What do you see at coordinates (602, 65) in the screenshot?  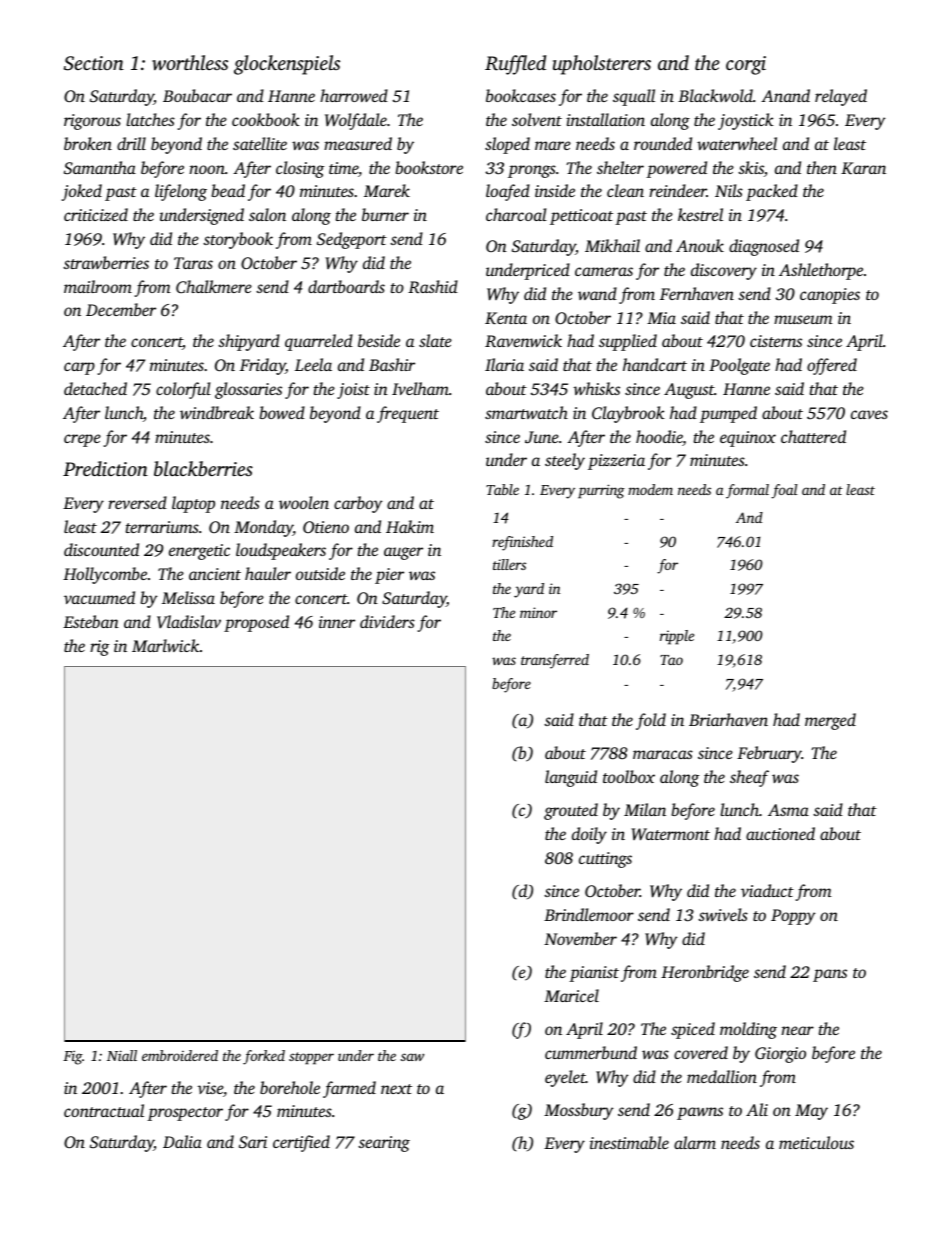 I see `upholsterers` at bounding box center [602, 65].
